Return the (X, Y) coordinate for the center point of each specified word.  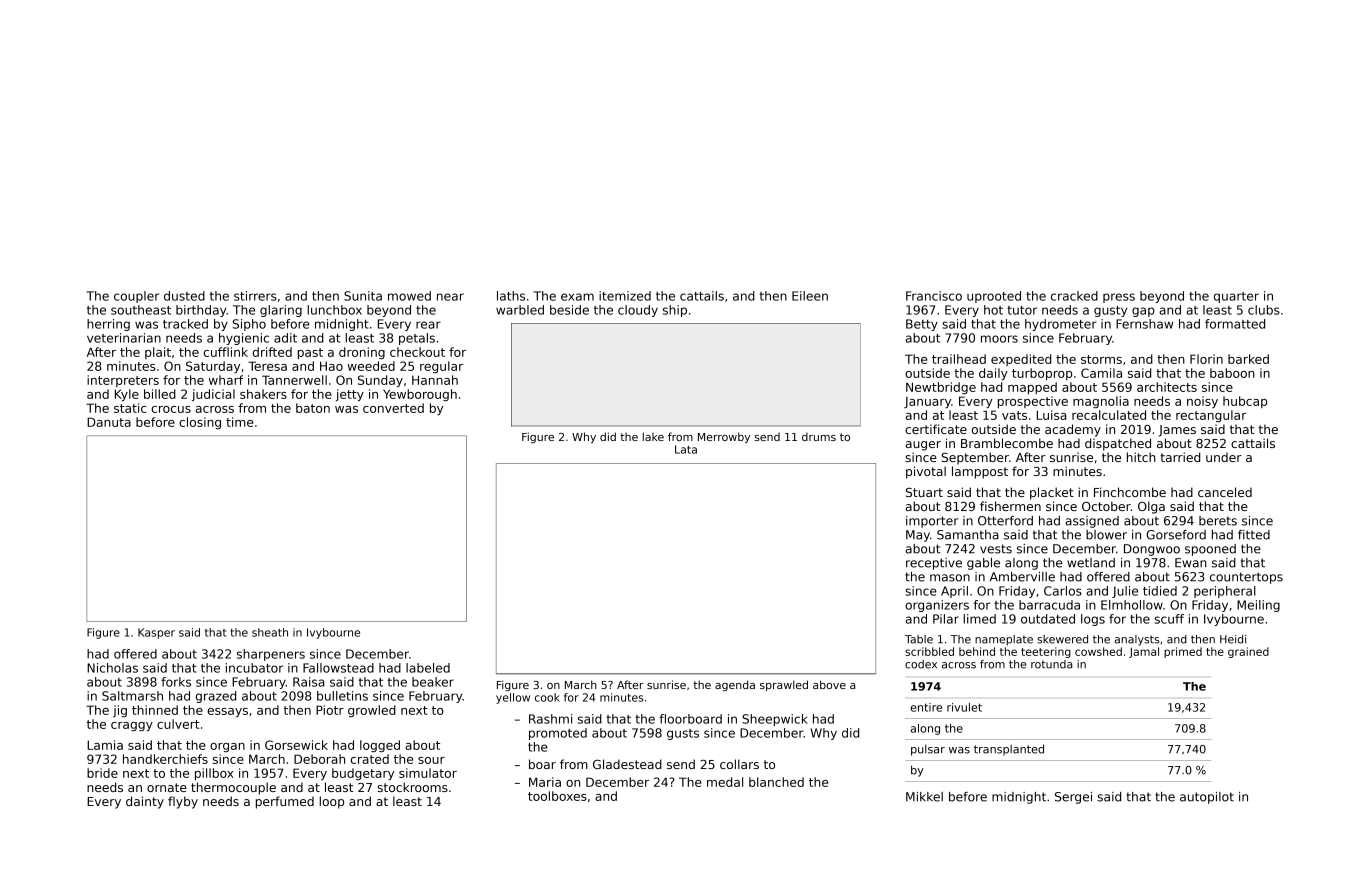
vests (996, 549)
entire (926, 707)
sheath (270, 632)
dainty (145, 802)
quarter (1236, 297)
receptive (934, 564)
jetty (350, 395)
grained (1248, 652)
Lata (686, 449)
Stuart (924, 492)
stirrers (255, 296)
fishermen (1010, 506)
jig (120, 711)
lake (653, 436)
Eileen (810, 296)
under (1224, 457)
